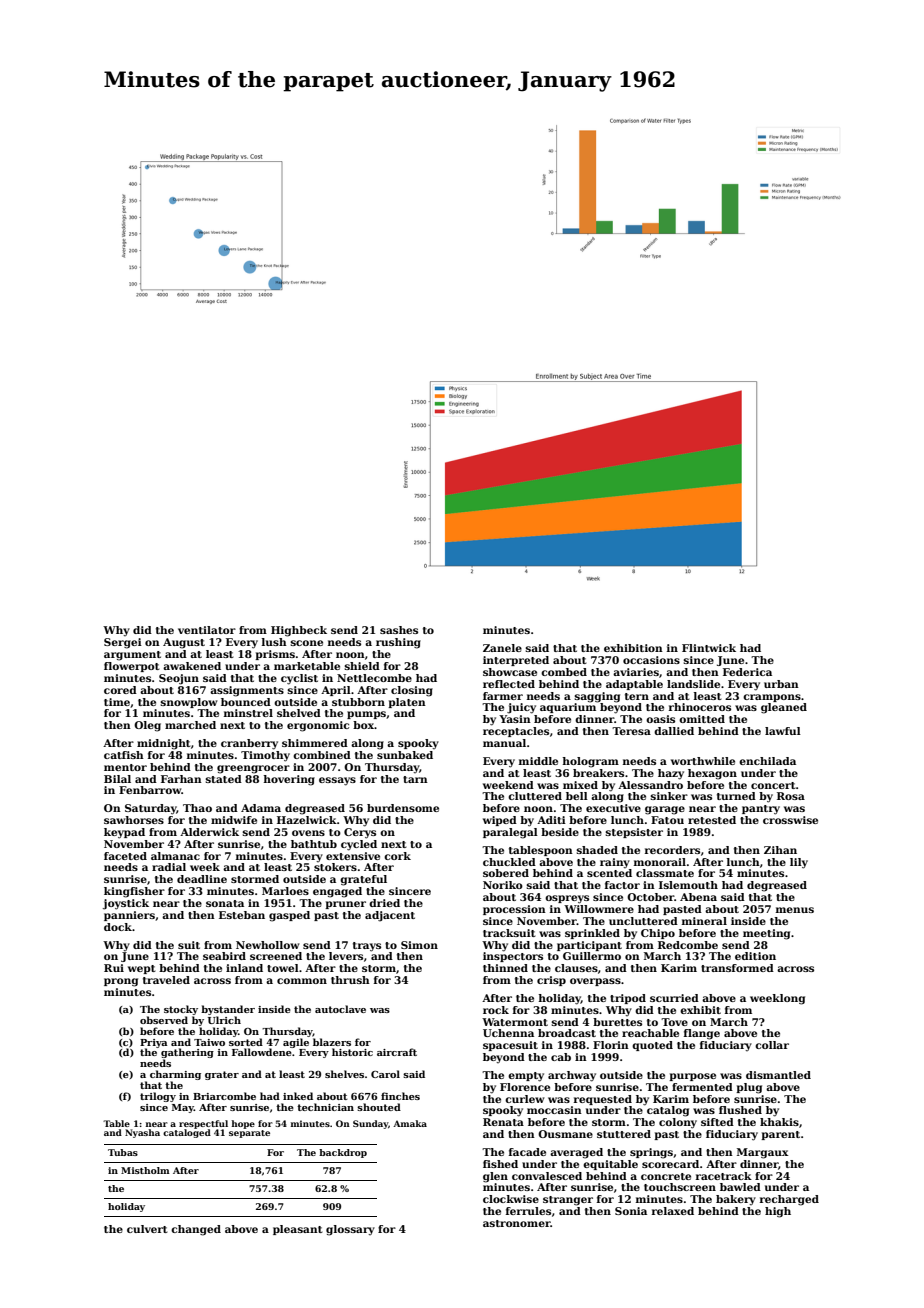  Describe the element at coordinates (337, 781) in the image. I see `essays` at that location.
